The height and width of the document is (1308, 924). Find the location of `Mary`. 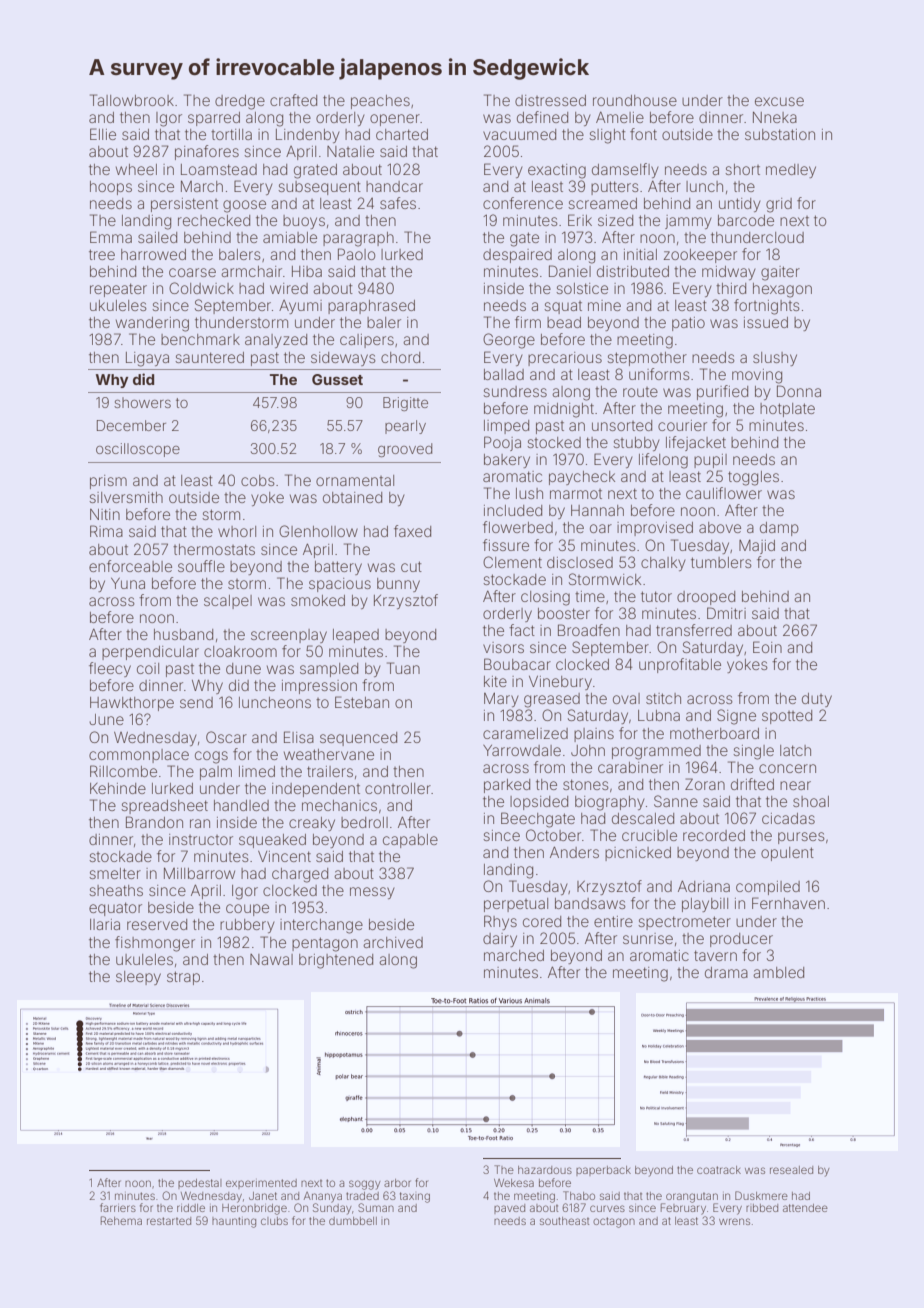

Mary is located at coordinates (501, 699).
